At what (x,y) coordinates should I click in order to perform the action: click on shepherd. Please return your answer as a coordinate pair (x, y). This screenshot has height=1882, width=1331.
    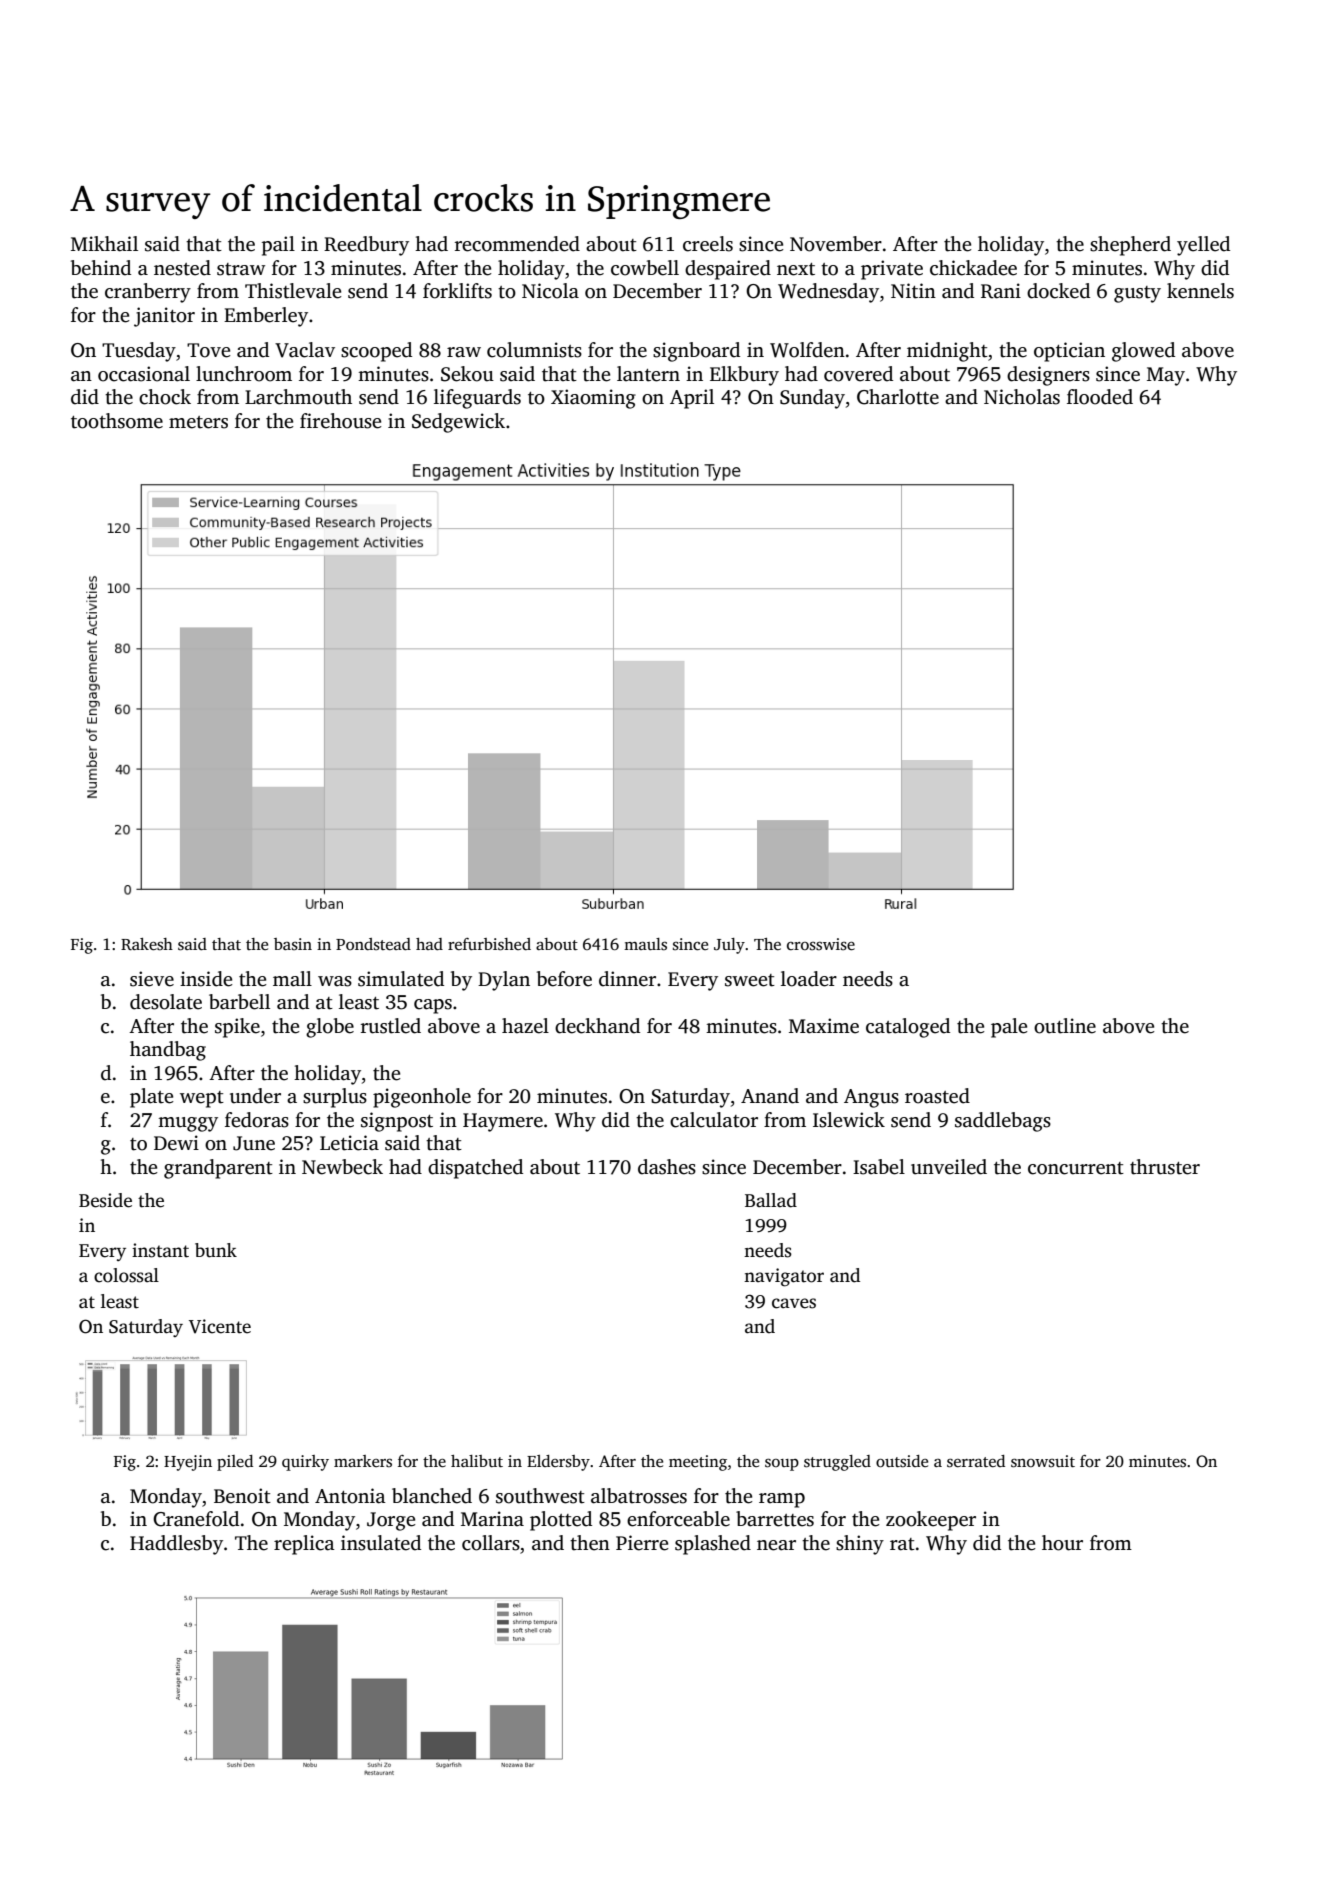
    Looking at the image, I should click on (1130, 246).
